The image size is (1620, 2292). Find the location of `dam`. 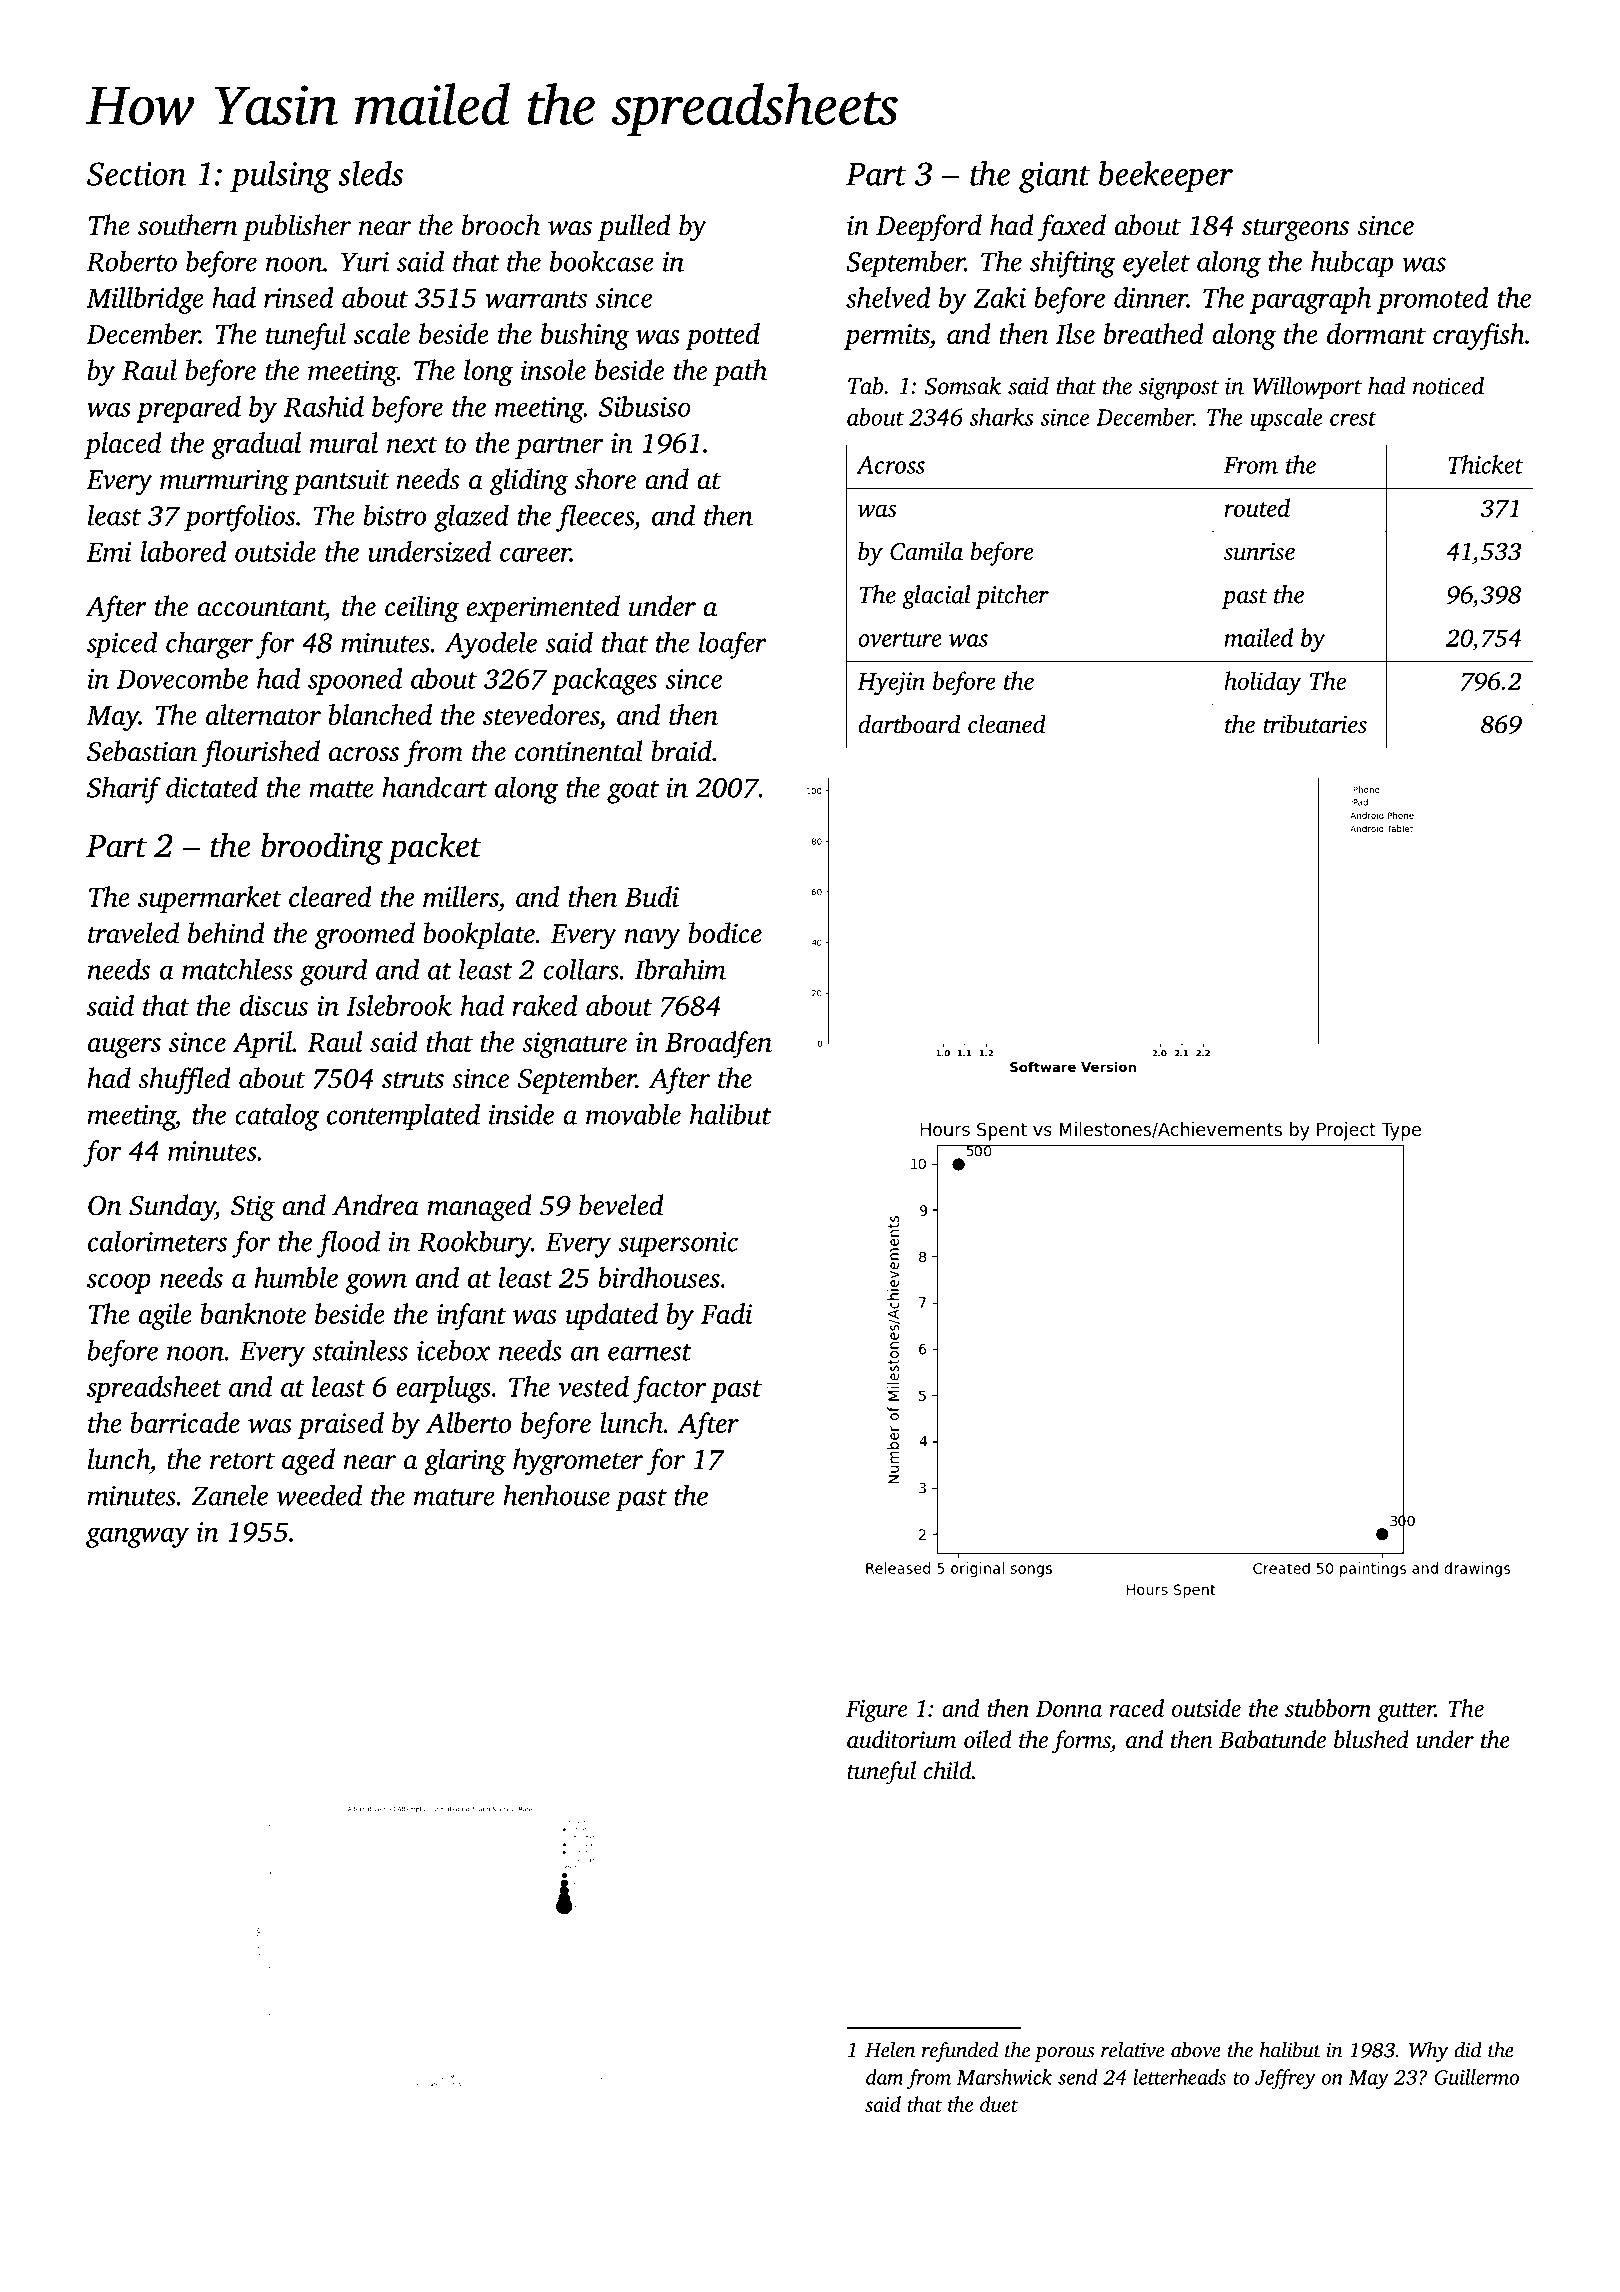

dam is located at coordinates (885, 2077).
